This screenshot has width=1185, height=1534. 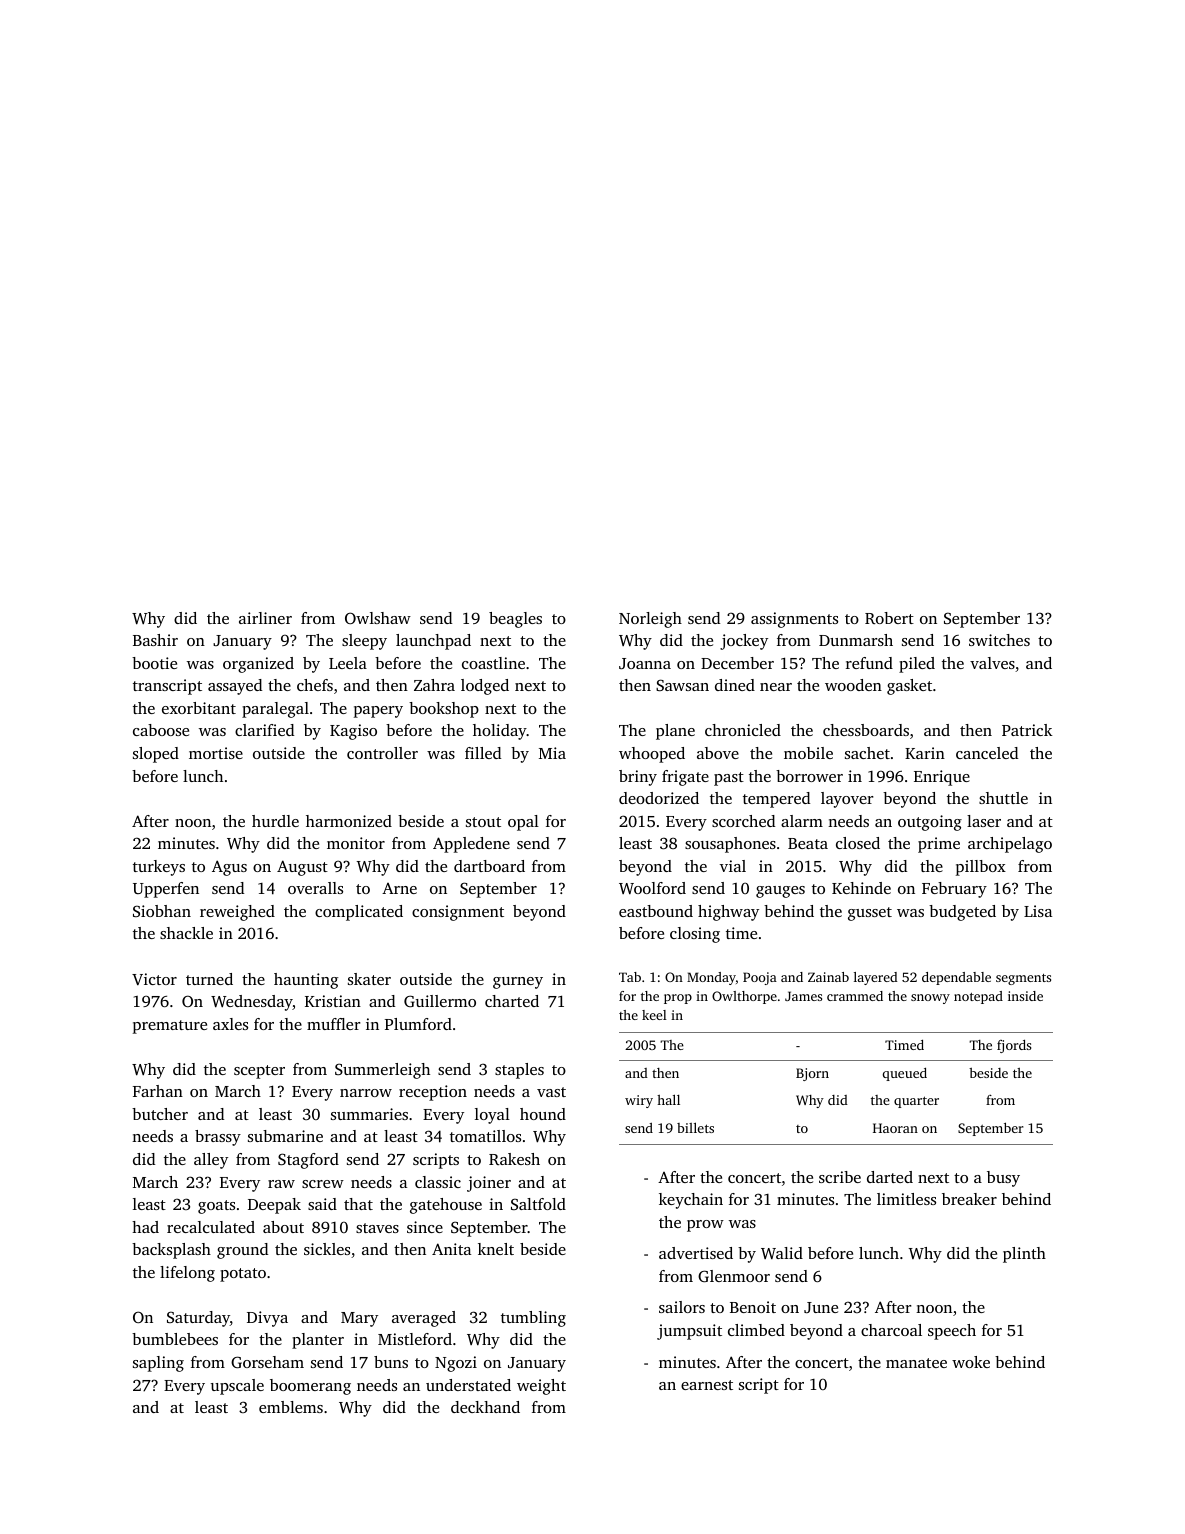 I want to click on hound, so click(x=543, y=1114).
